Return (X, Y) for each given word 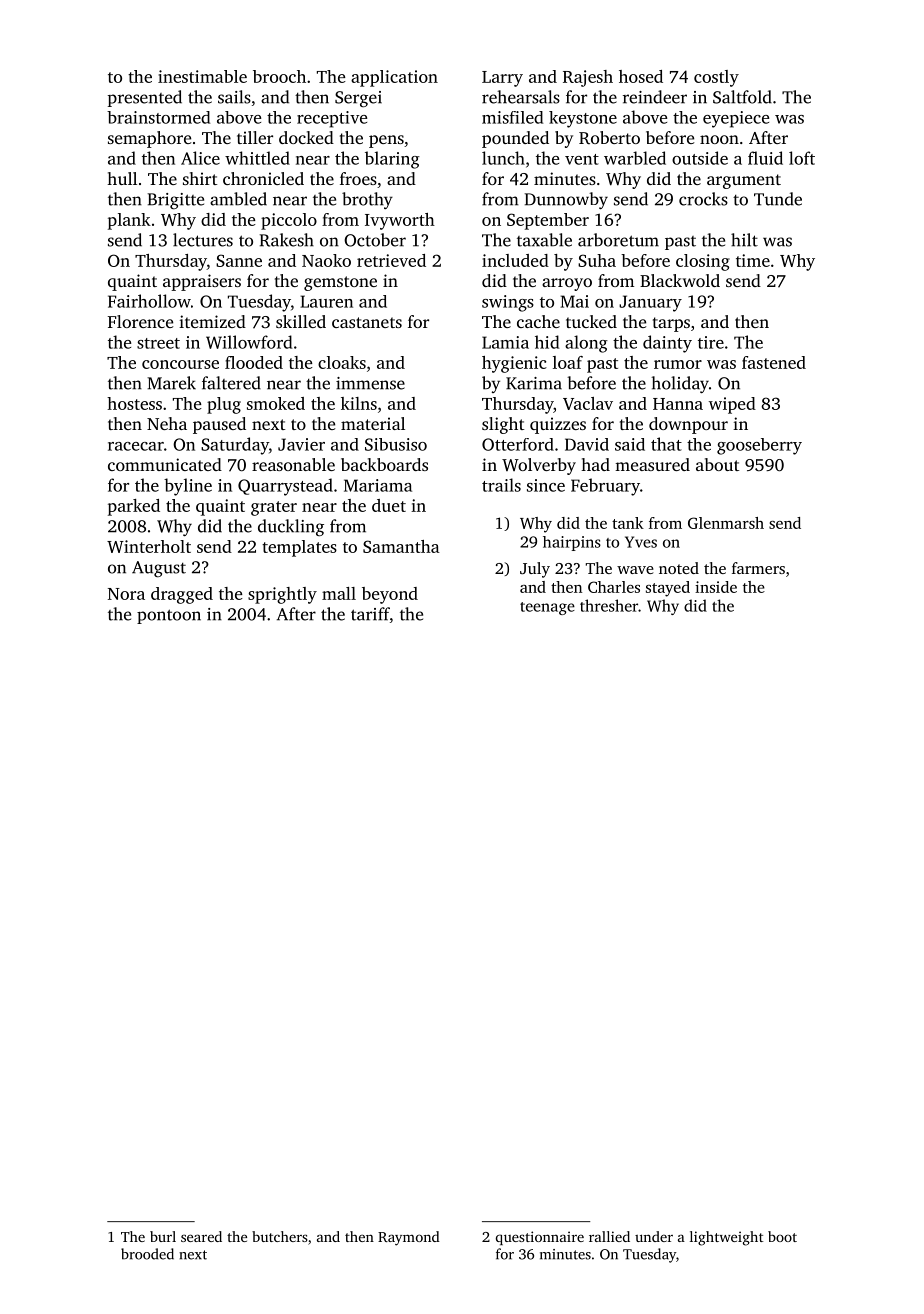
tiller (255, 137)
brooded (147, 1254)
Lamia (505, 342)
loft (802, 158)
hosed (641, 76)
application (394, 78)
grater (274, 508)
